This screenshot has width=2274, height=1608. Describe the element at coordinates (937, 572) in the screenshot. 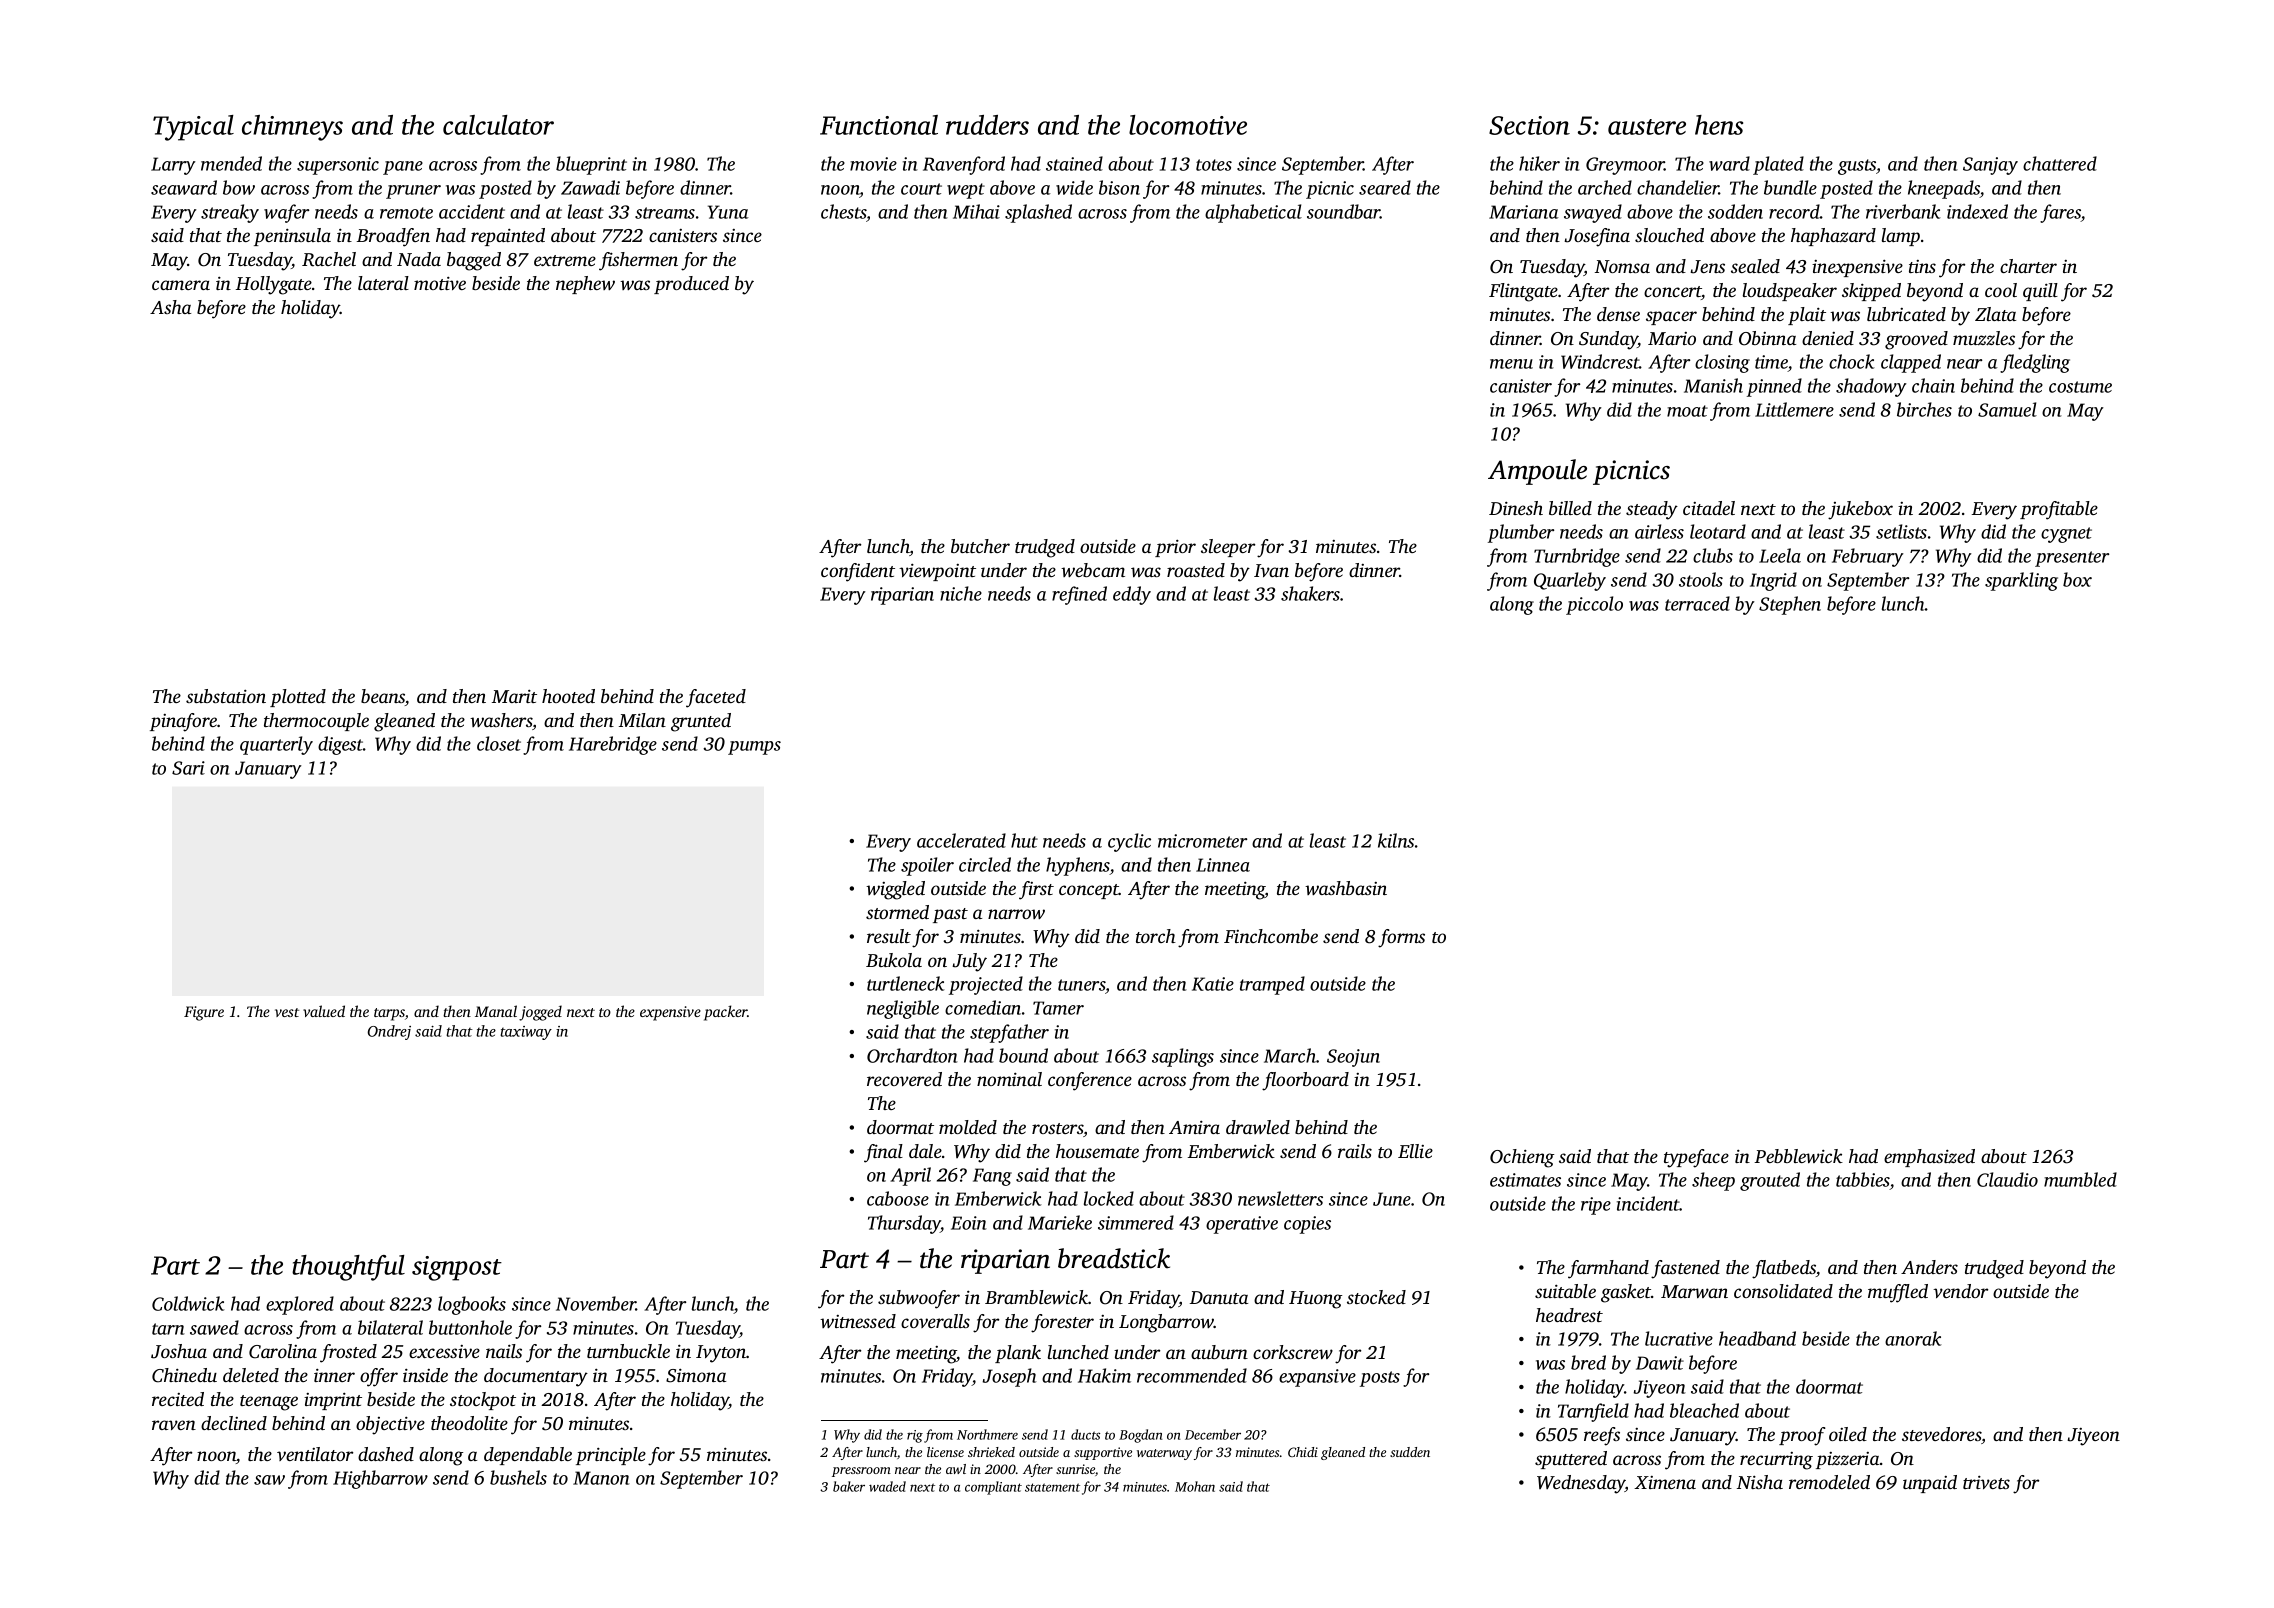

I see `viewpoint` at that location.
